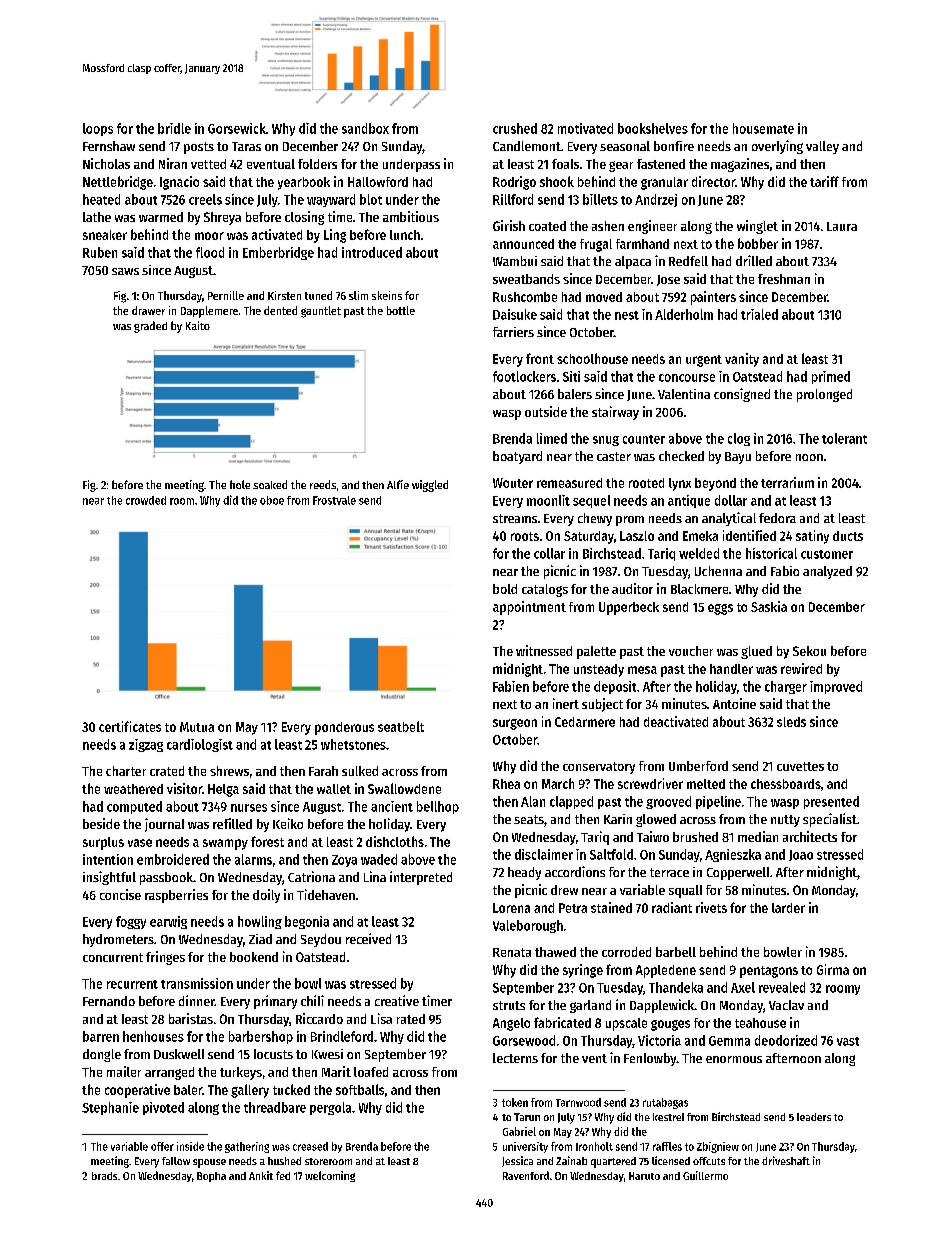 The width and height of the screenshot is (952, 1233). I want to click on crowded, so click(146, 500).
